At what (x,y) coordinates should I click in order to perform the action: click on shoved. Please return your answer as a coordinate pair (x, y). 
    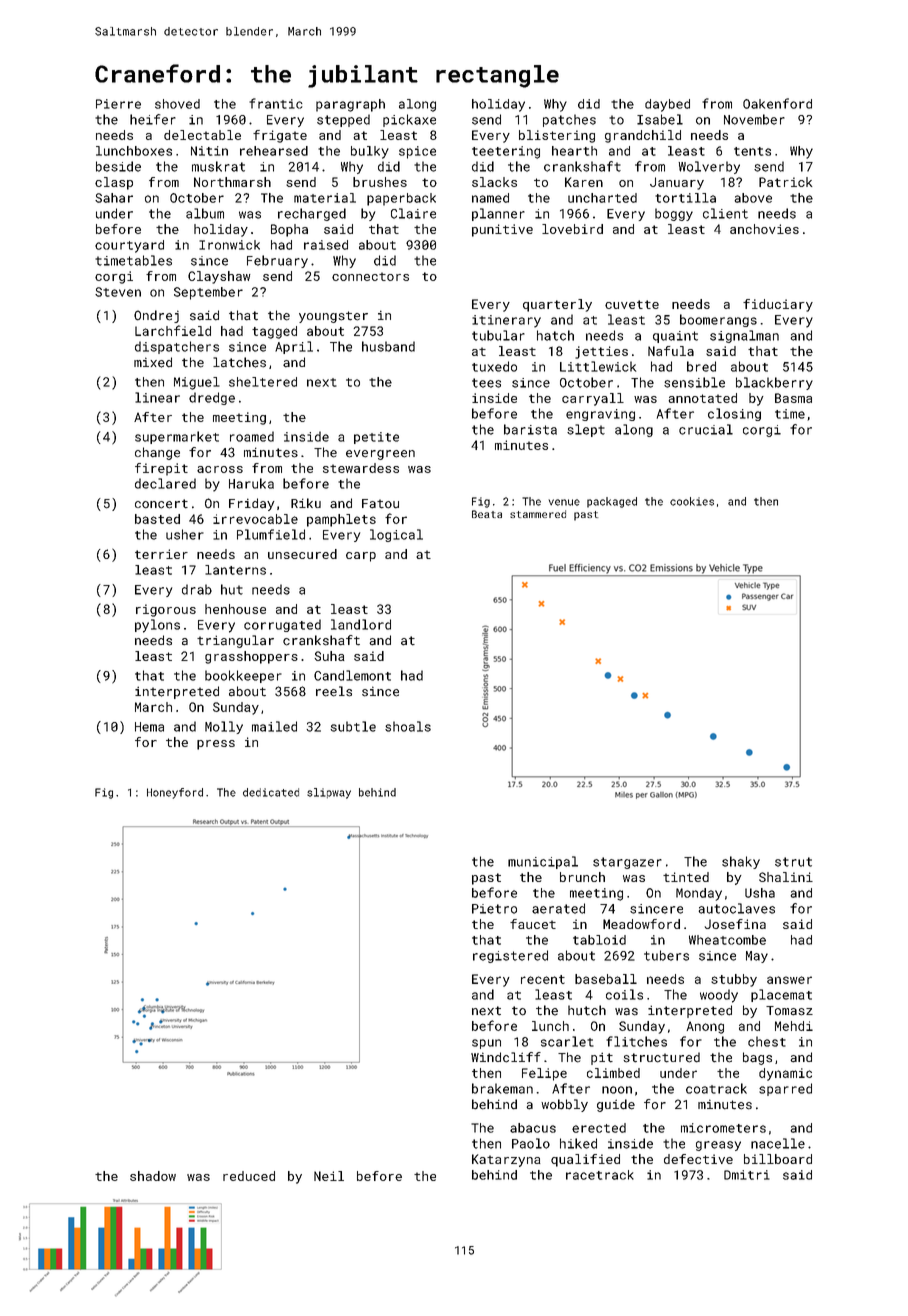
    Looking at the image, I should click on (177, 104).
